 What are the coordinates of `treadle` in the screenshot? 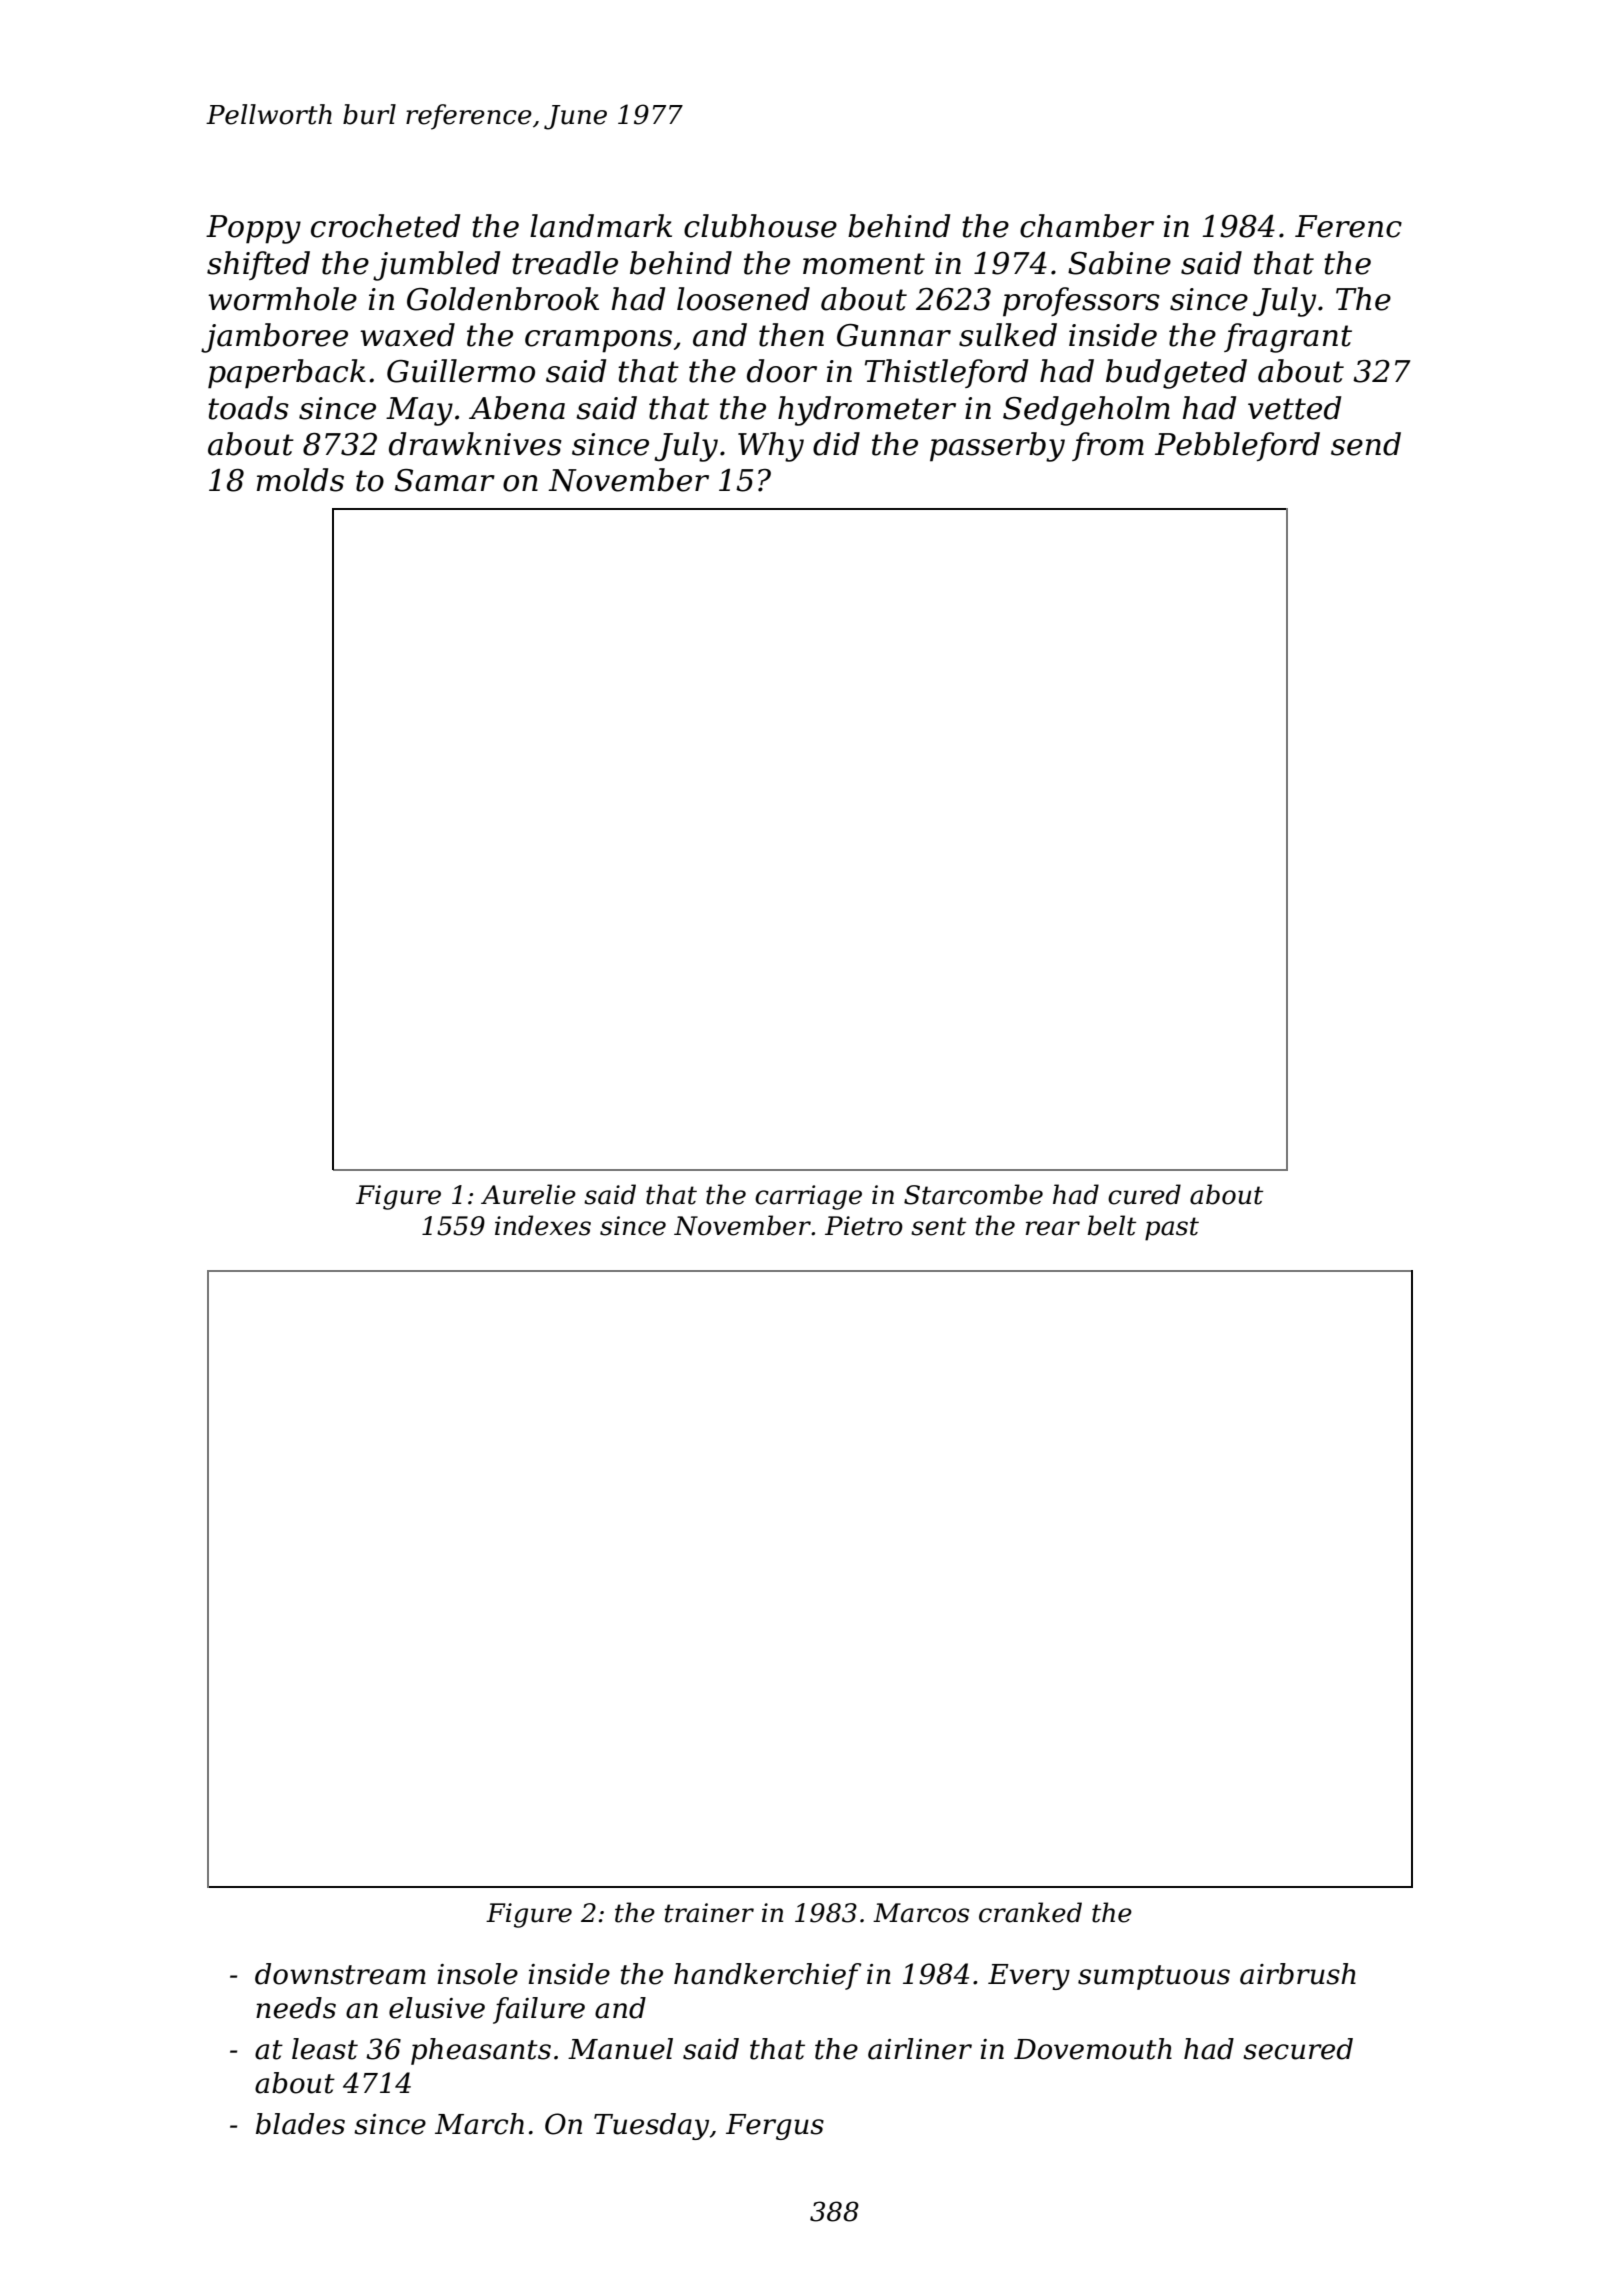 It's located at (565, 263).
